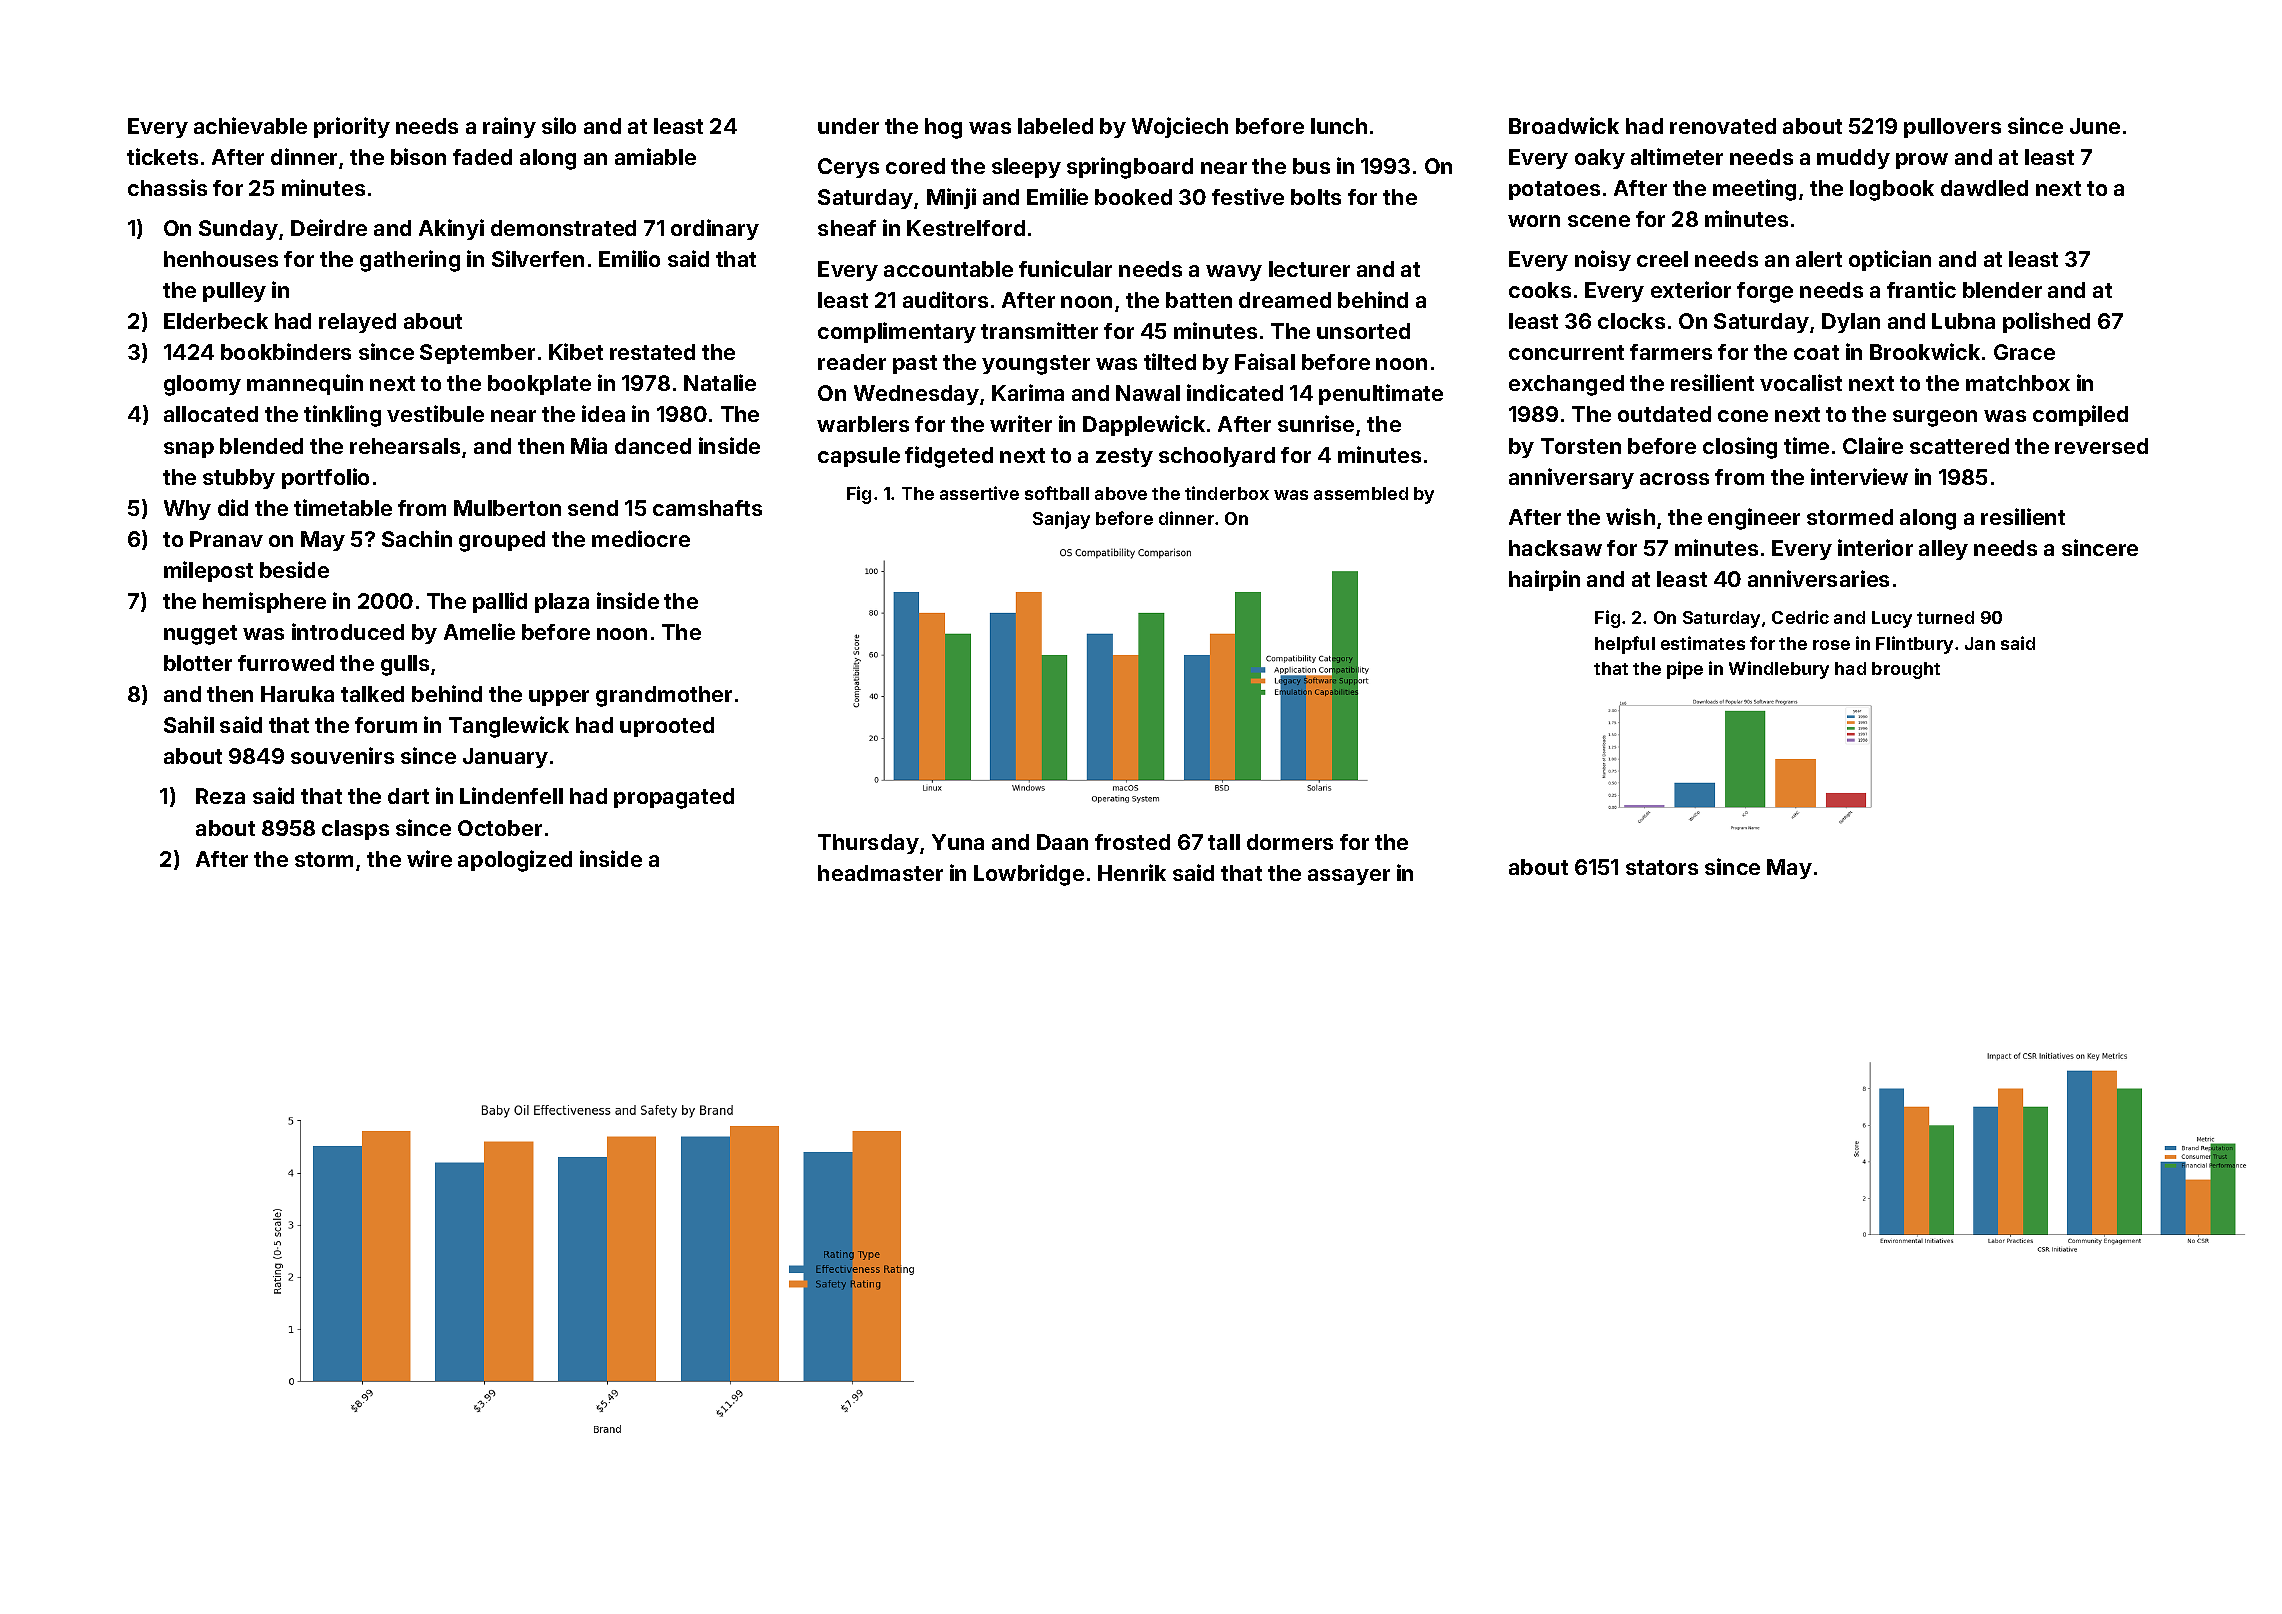 The width and height of the screenshot is (2282, 1614). Describe the element at coordinates (515, 861) in the screenshot. I see `apologized` at that location.
